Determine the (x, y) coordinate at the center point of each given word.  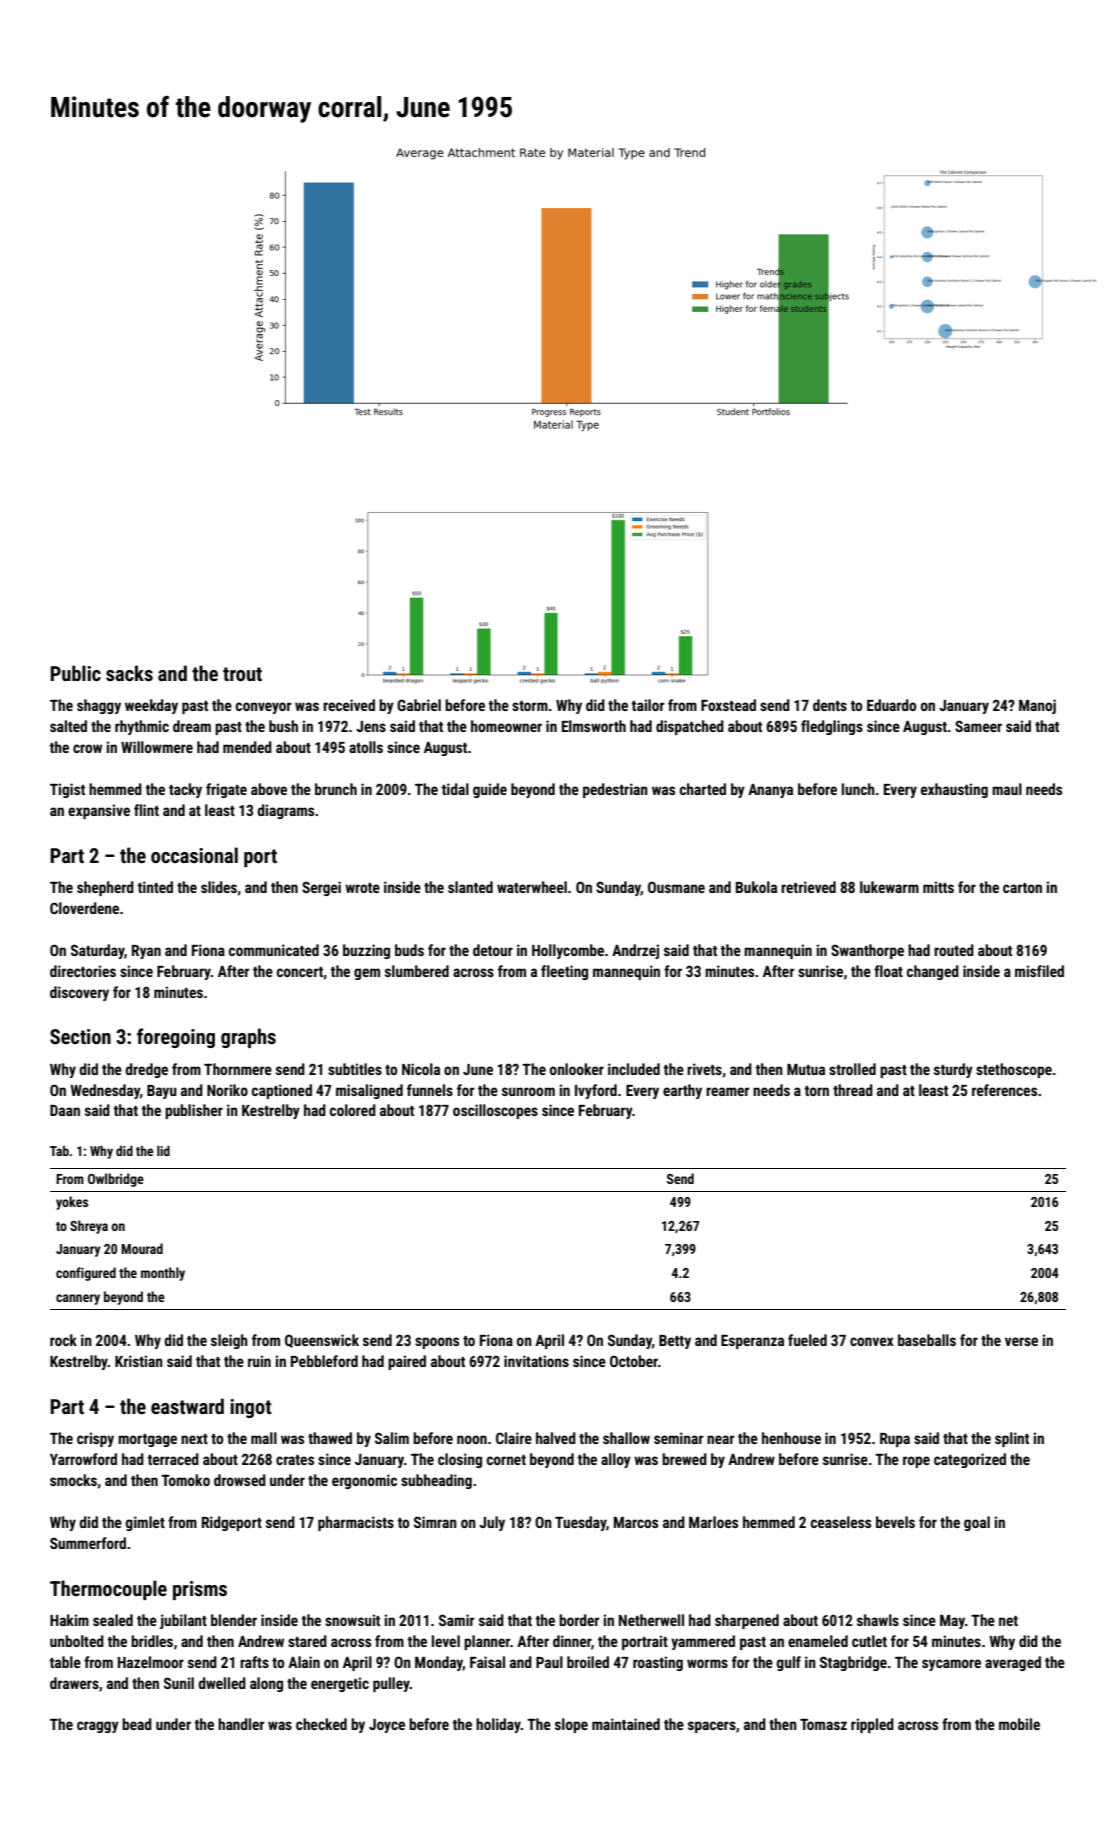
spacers (712, 1727)
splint (1012, 1439)
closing (460, 1460)
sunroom (528, 1091)
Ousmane (676, 887)
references (1004, 1090)
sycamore (951, 1665)
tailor (648, 705)
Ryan (146, 952)
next (194, 1439)
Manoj (1037, 706)
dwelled (222, 1683)
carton (1022, 888)
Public (75, 673)
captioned (282, 1091)
